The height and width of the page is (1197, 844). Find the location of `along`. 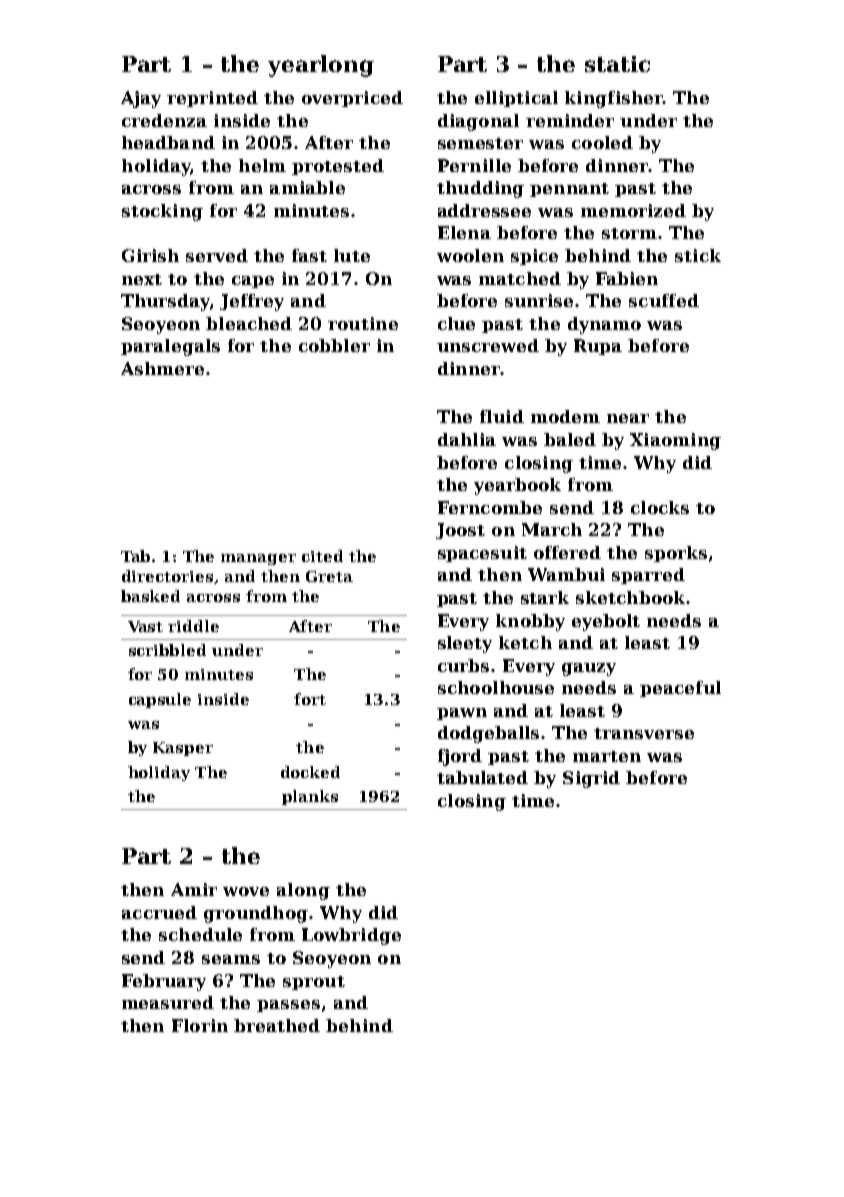

along is located at coordinates (303, 891).
